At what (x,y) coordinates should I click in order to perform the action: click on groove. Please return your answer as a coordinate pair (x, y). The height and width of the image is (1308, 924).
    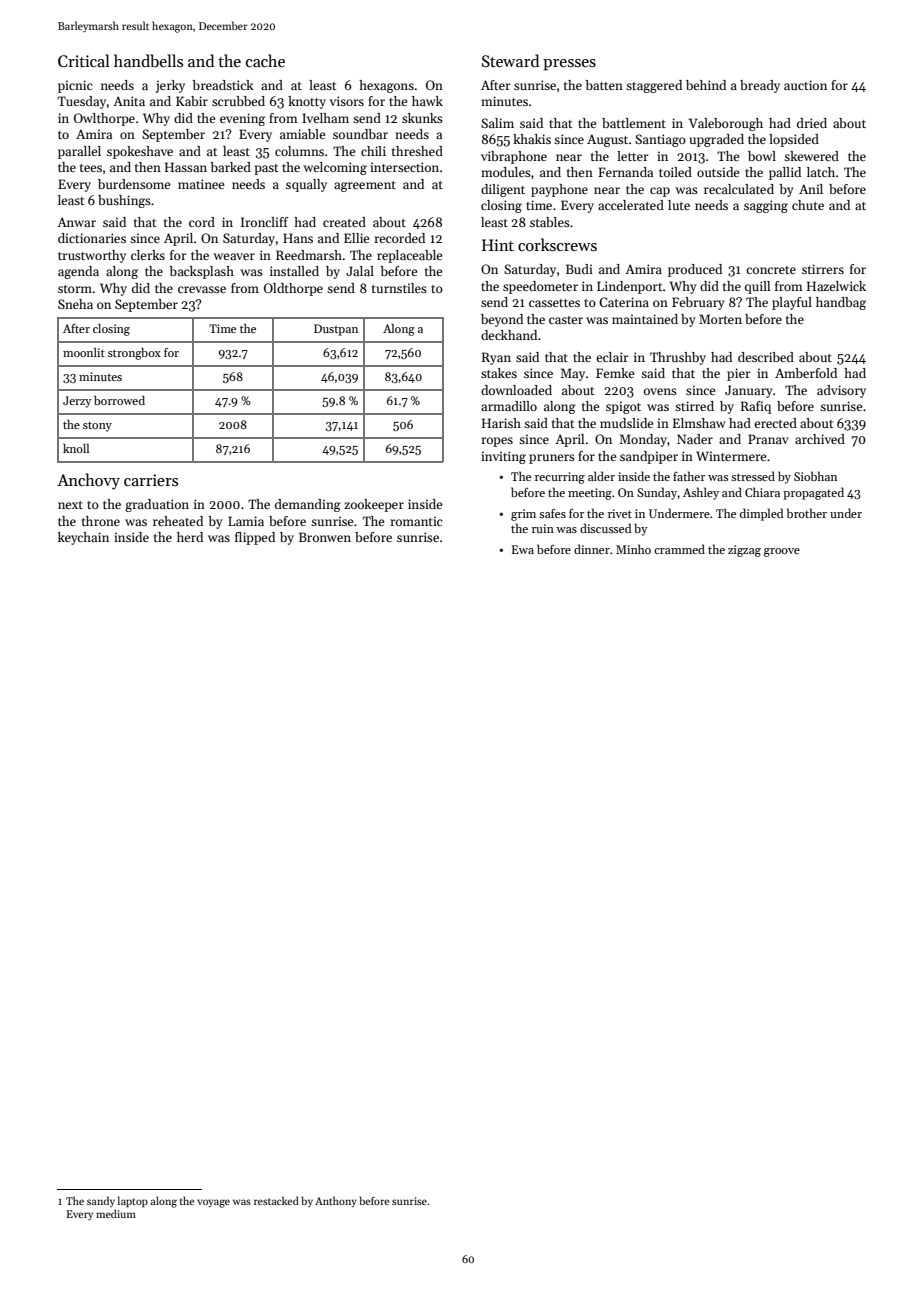
    Looking at the image, I should click on (782, 552).
